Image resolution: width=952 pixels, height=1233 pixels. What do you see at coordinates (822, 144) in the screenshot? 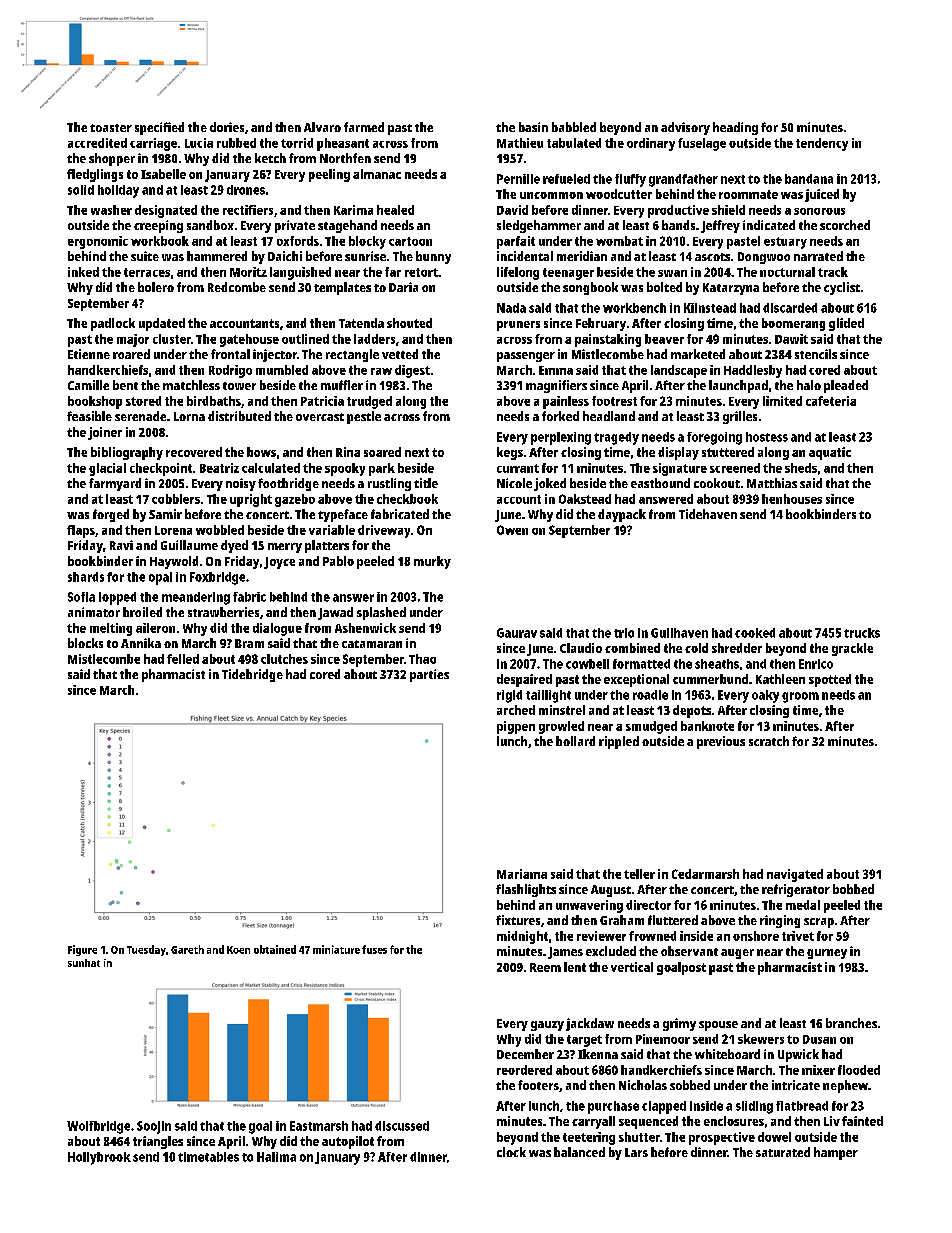
I see `tendency` at bounding box center [822, 144].
